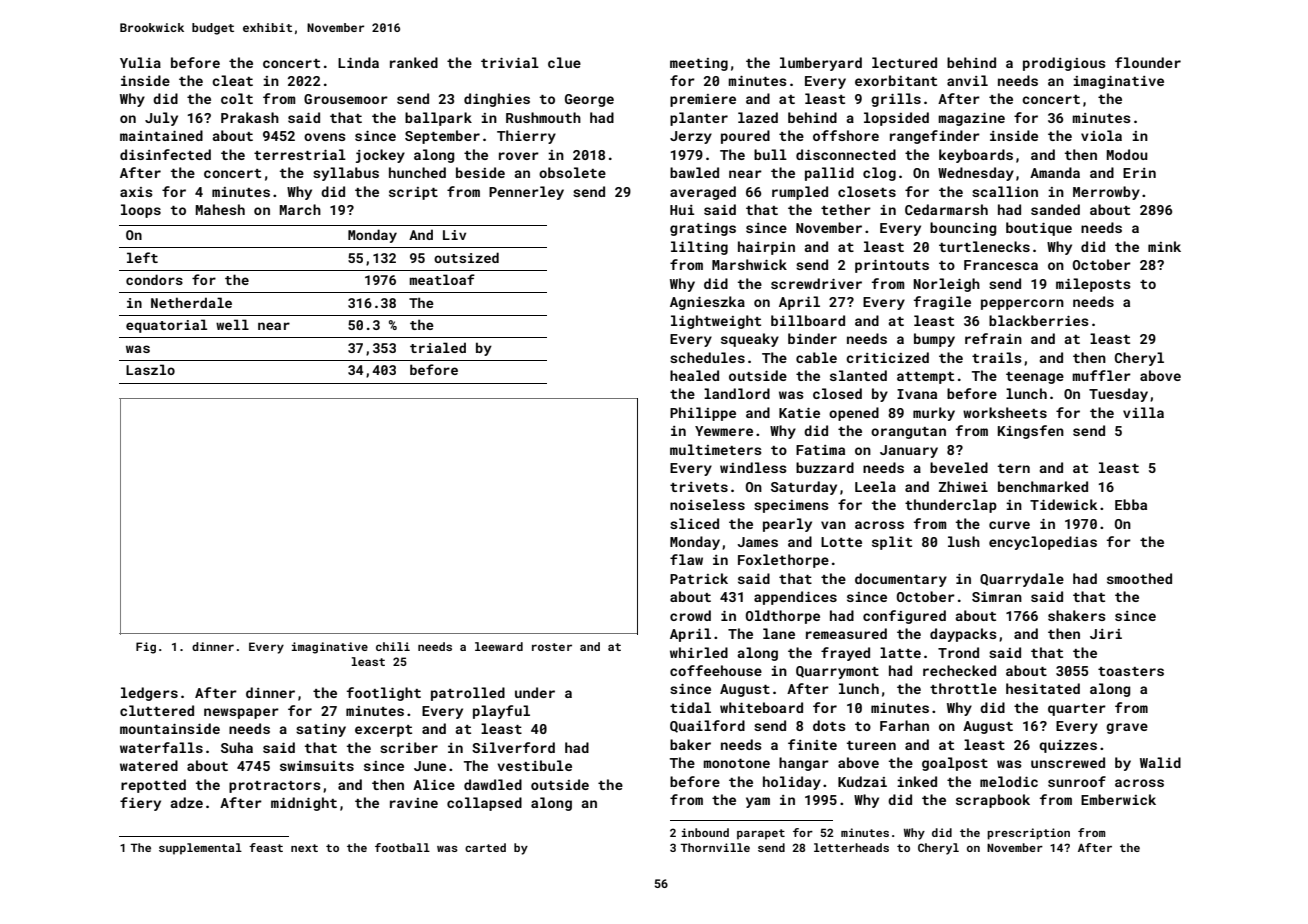 This screenshot has height=924, width=1308. I want to click on condors, so click(154, 279).
